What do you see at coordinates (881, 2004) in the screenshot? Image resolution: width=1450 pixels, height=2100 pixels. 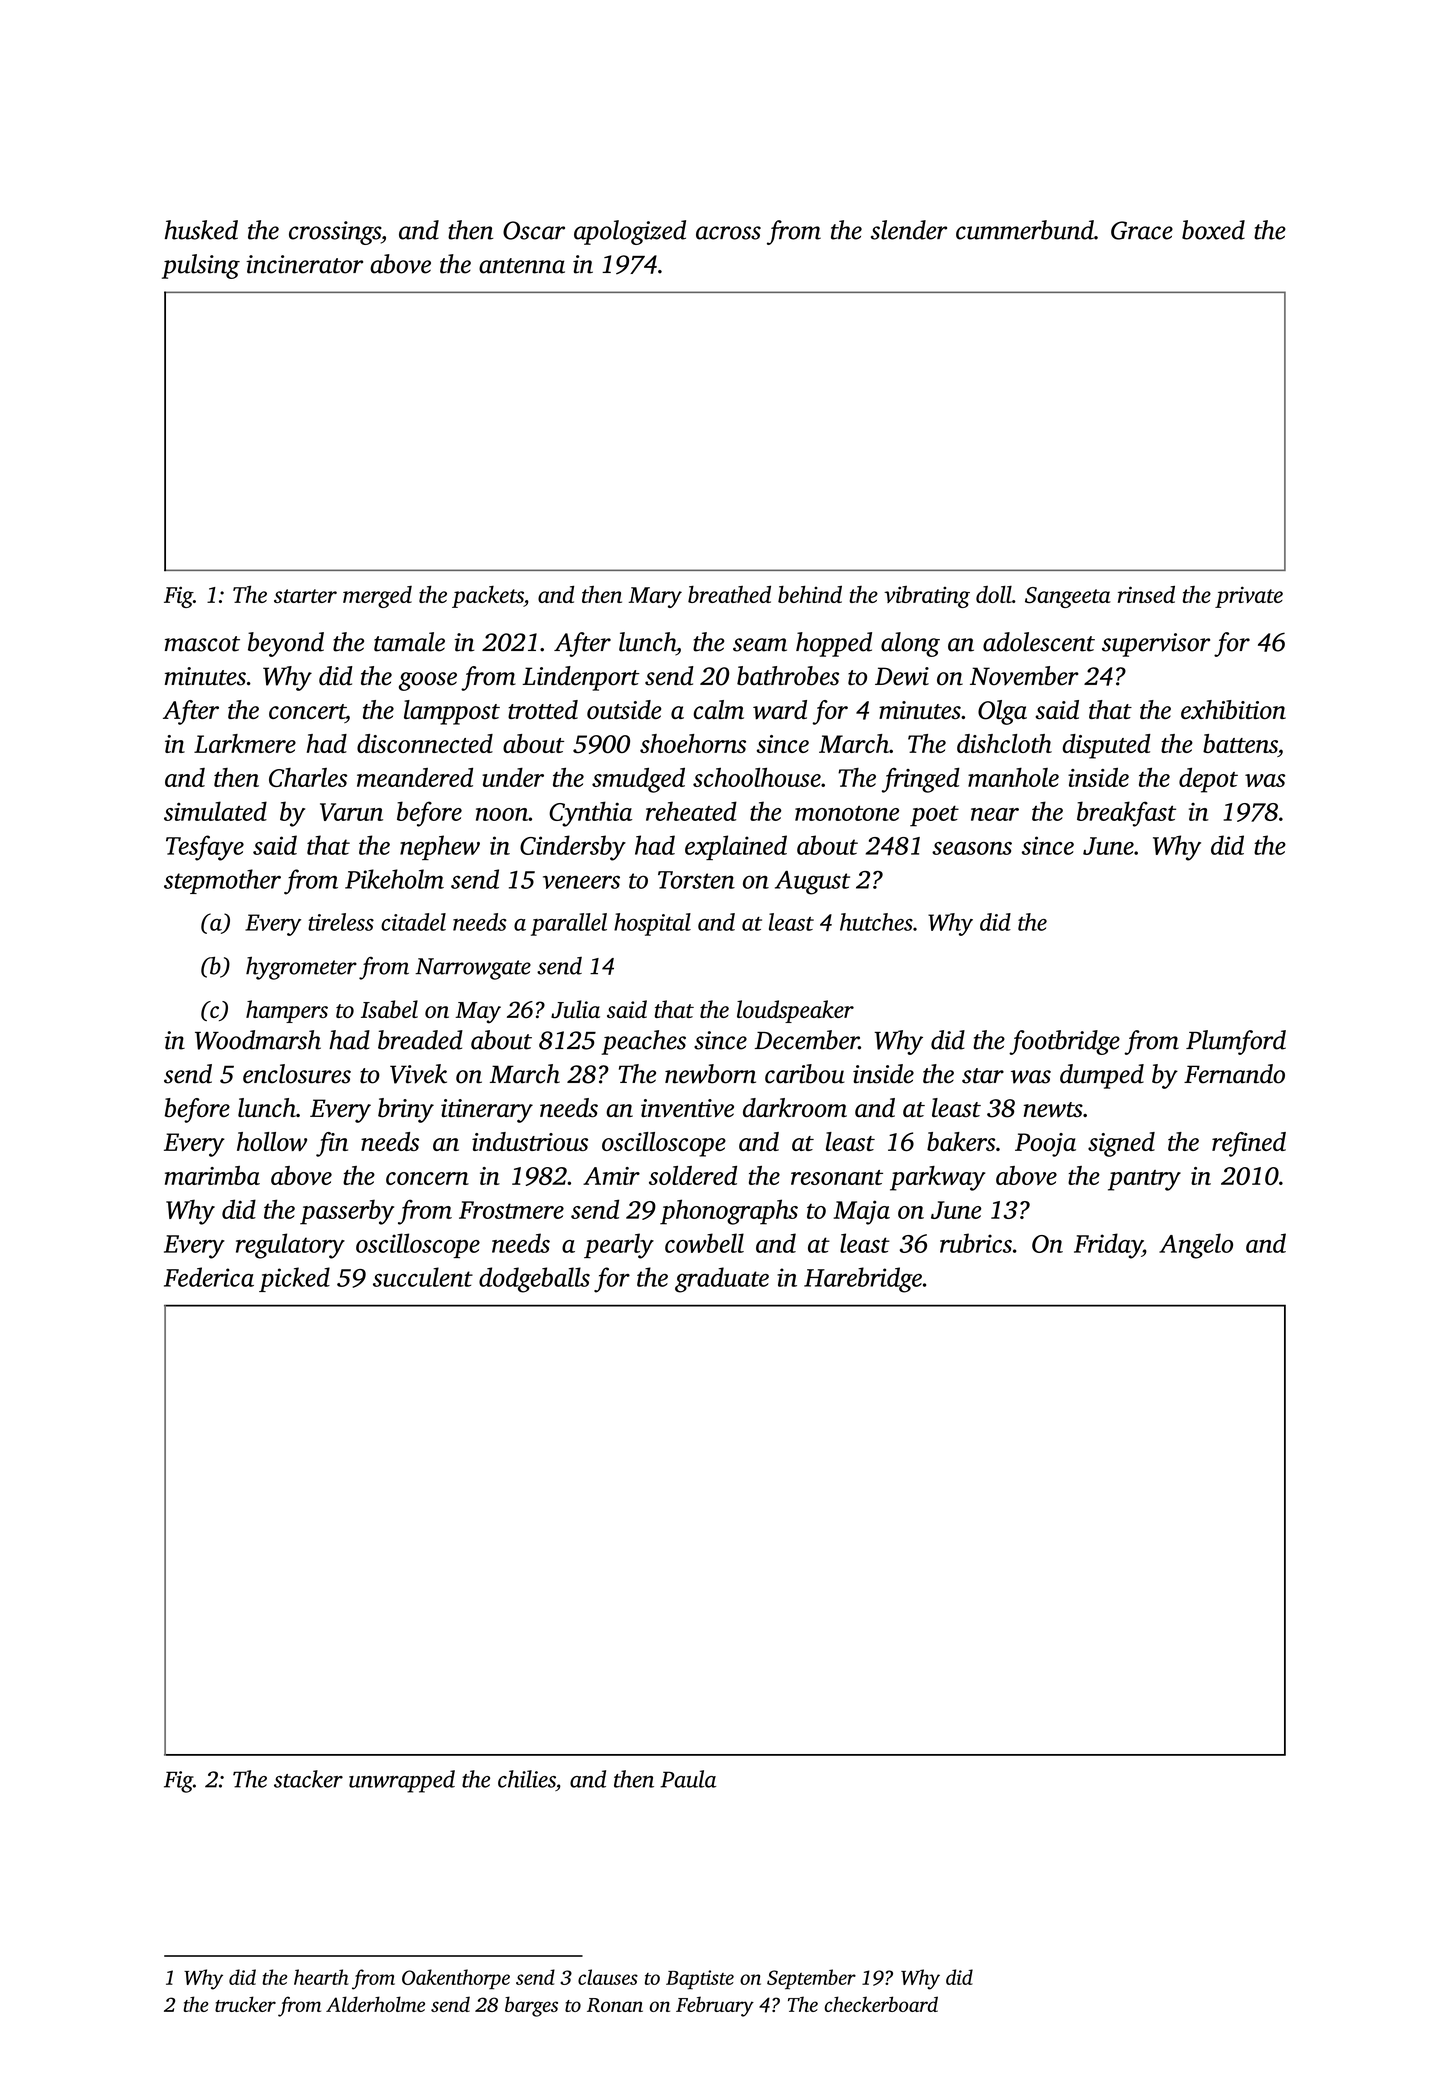 I see `checkerboard` at bounding box center [881, 2004].
